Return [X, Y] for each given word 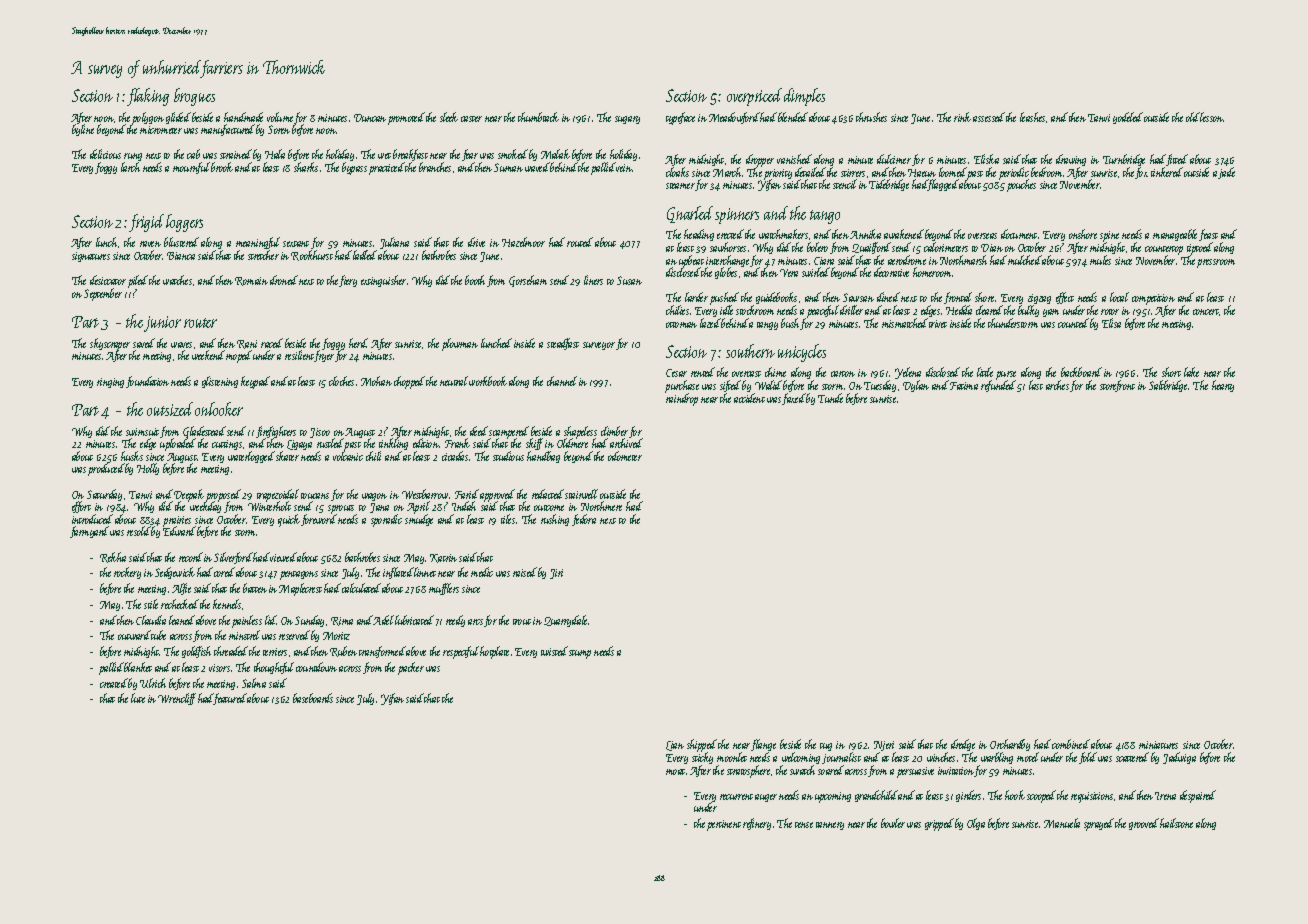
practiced [387, 168]
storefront [1117, 386]
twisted [554, 651]
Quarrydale [566, 621]
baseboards [313, 698]
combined [1071, 744]
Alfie [181, 589]
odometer [625, 456]
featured [230, 699]
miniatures [1158, 745]
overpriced [754, 97]
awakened [904, 234]
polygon [148, 118]
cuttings [227, 445]
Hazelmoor [523, 242]
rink [962, 117]
